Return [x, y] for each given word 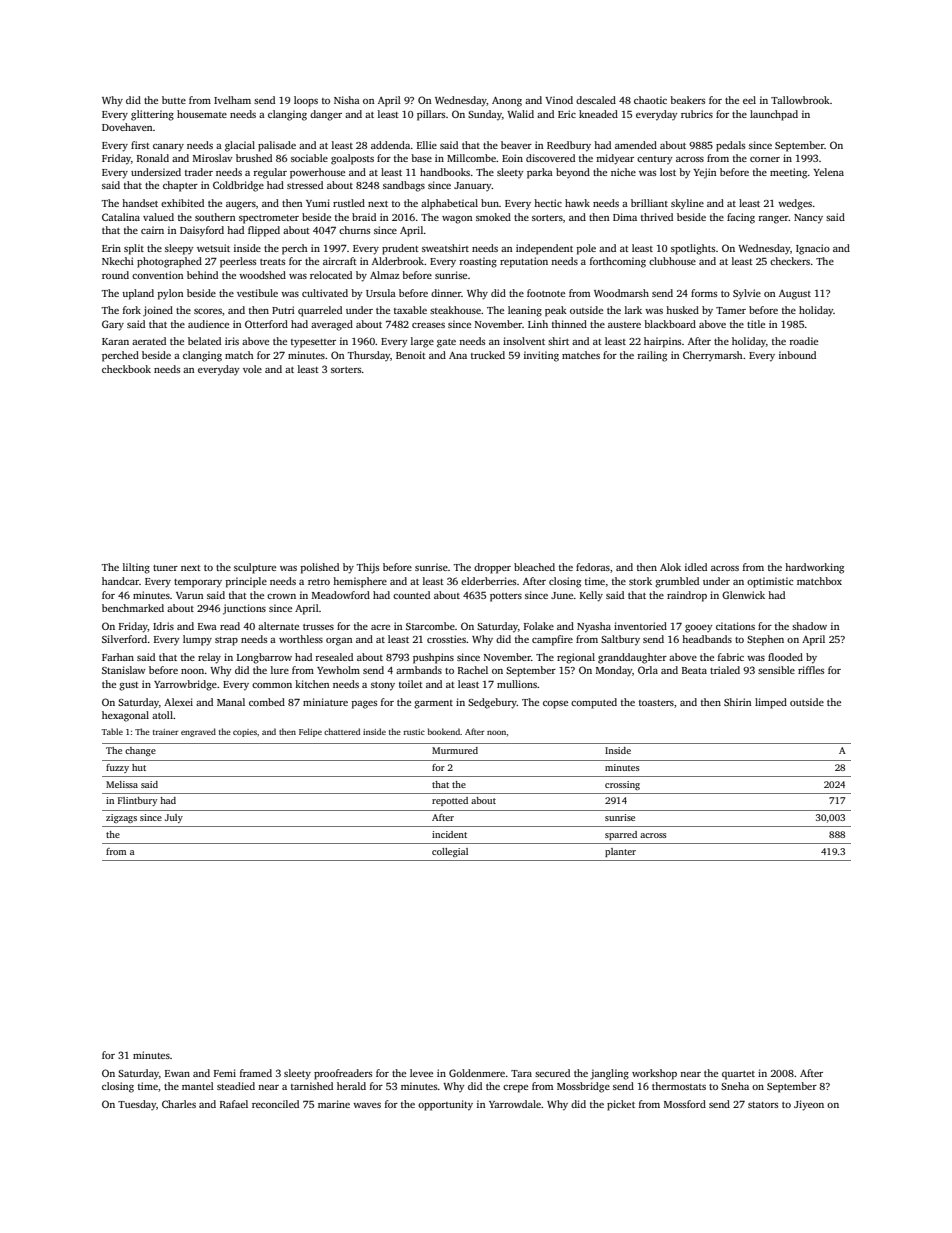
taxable [410, 310]
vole [252, 369]
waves [367, 1105]
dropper [492, 568]
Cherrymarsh [713, 356]
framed [256, 1073]
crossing [622, 785]
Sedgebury [492, 703]
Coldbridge [238, 186]
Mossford [685, 1104]
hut [139, 767]
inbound [797, 355]
